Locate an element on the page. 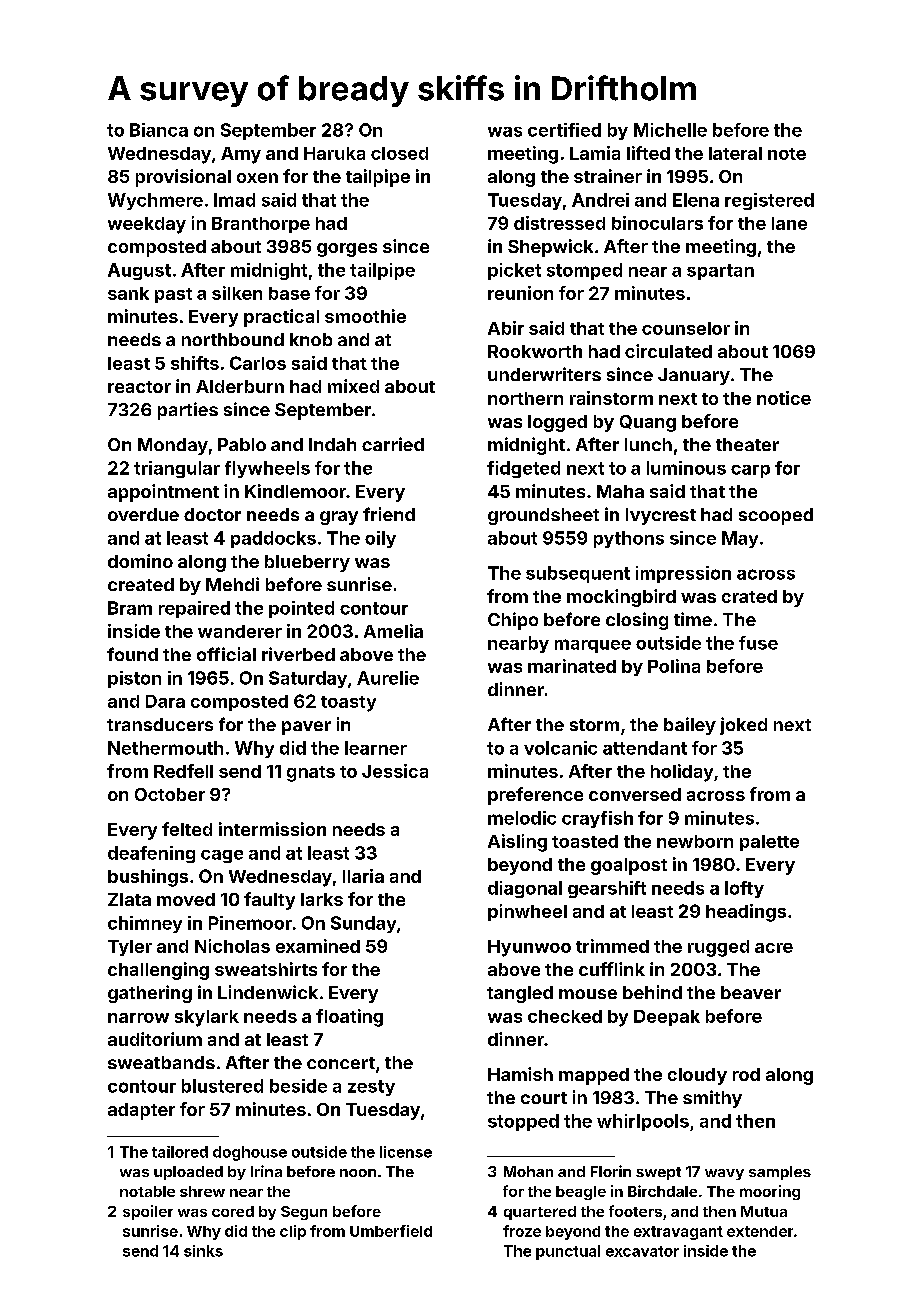 The image size is (924, 1314). lunch is located at coordinates (648, 444).
